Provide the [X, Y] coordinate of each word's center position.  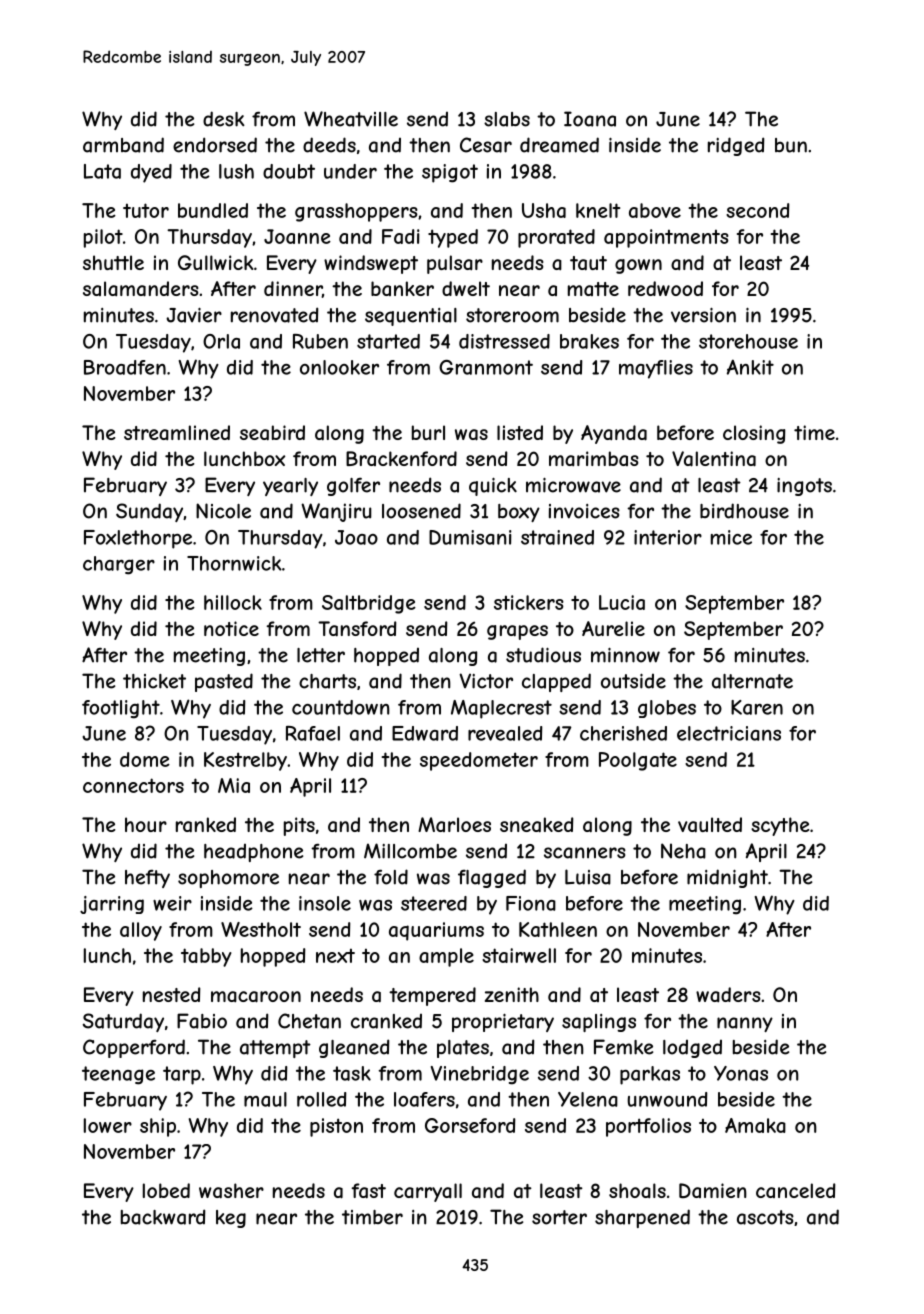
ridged [736, 146]
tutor [146, 210]
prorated [556, 238]
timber [372, 1217]
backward [163, 1217]
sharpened [642, 1218]
